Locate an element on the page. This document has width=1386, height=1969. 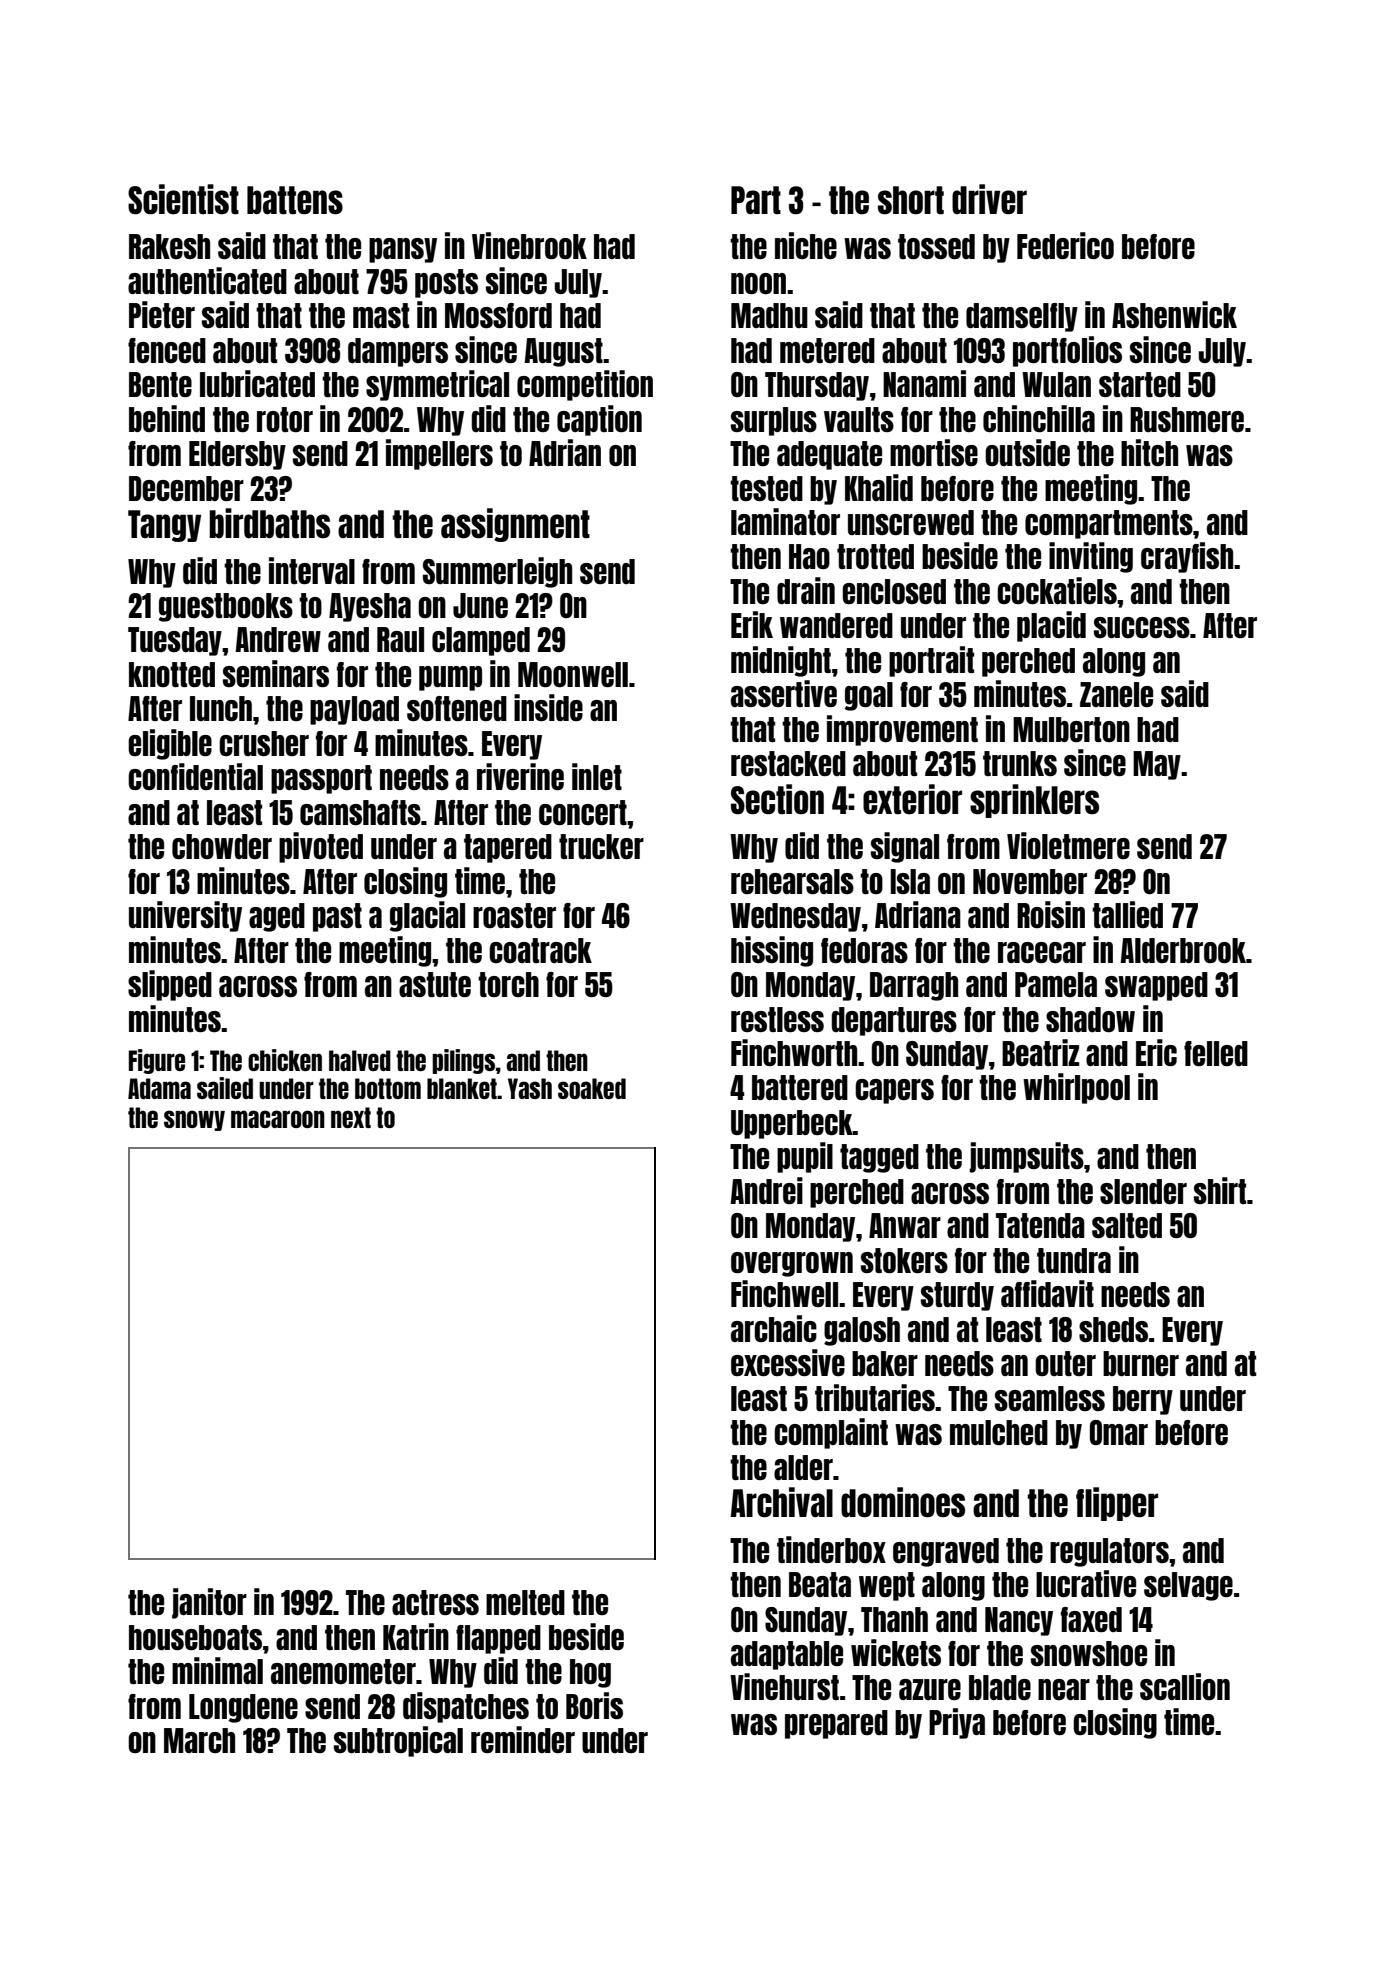
success is located at coordinates (1142, 627).
